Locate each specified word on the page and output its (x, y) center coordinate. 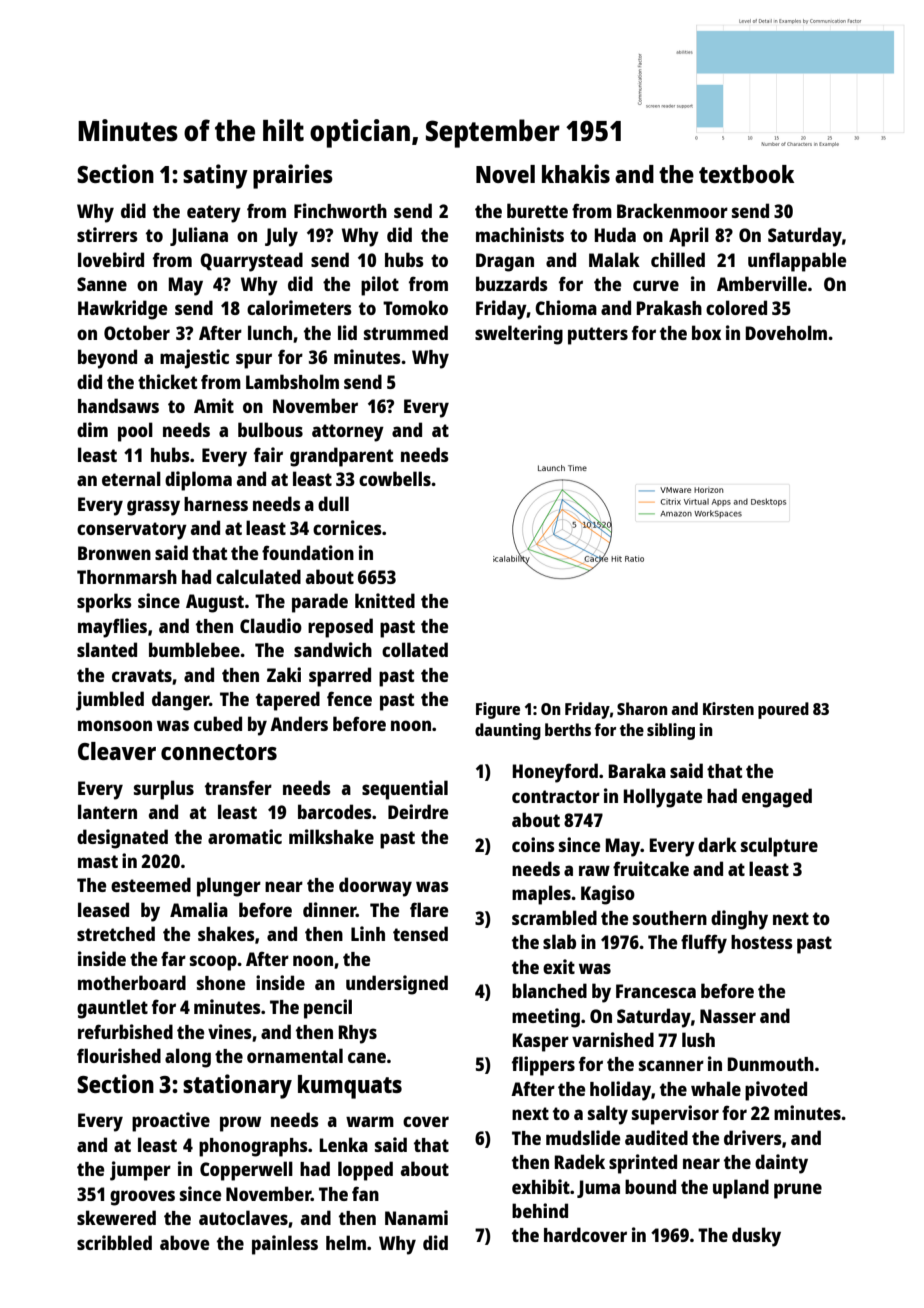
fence (349, 698)
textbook (746, 174)
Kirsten (728, 708)
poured (783, 710)
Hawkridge (122, 310)
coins (533, 844)
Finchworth (340, 210)
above (184, 1242)
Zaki (284, 674)
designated (122, 839)
